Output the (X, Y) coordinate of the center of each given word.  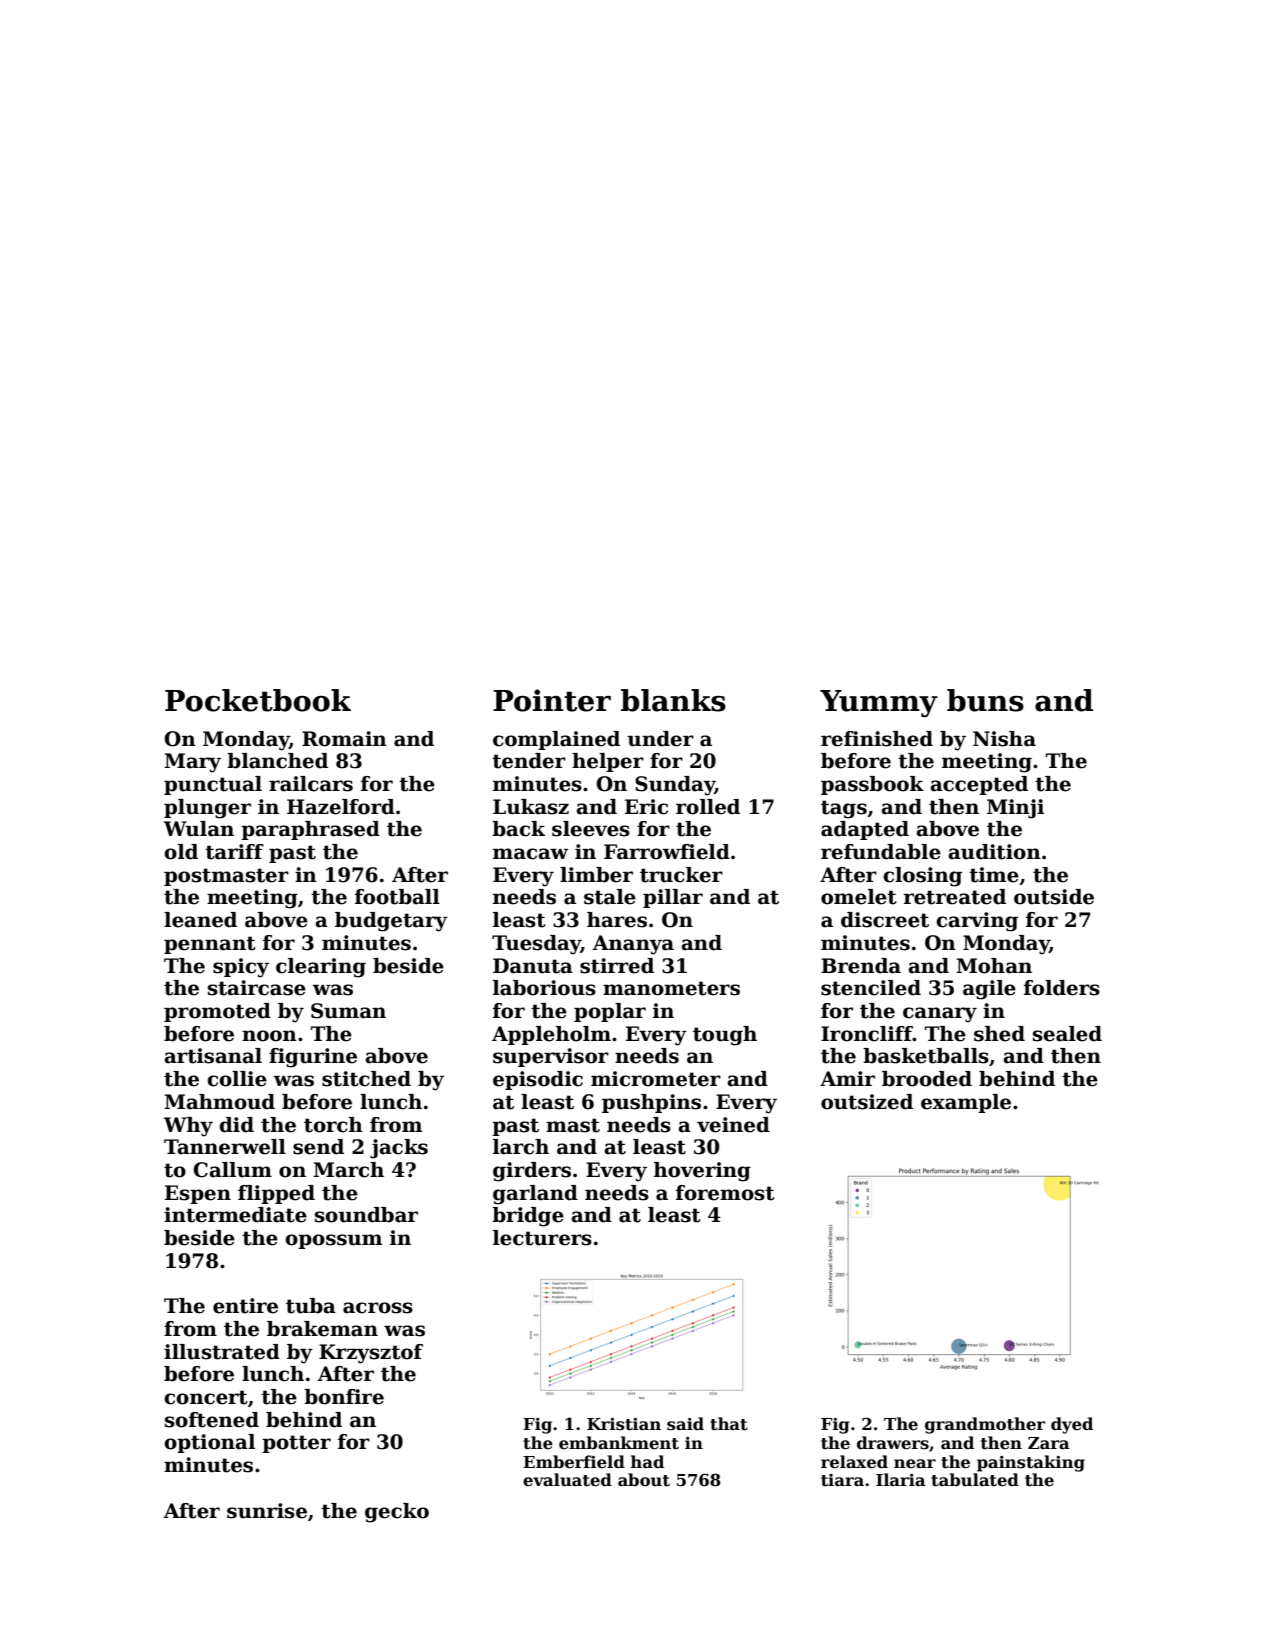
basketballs (926, 1056)
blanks (673, 700)
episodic (538, 1080)
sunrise (267, 1511)
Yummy (879, 704)
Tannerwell (225, 1147)
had (647, 1461)
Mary (192, 763)
